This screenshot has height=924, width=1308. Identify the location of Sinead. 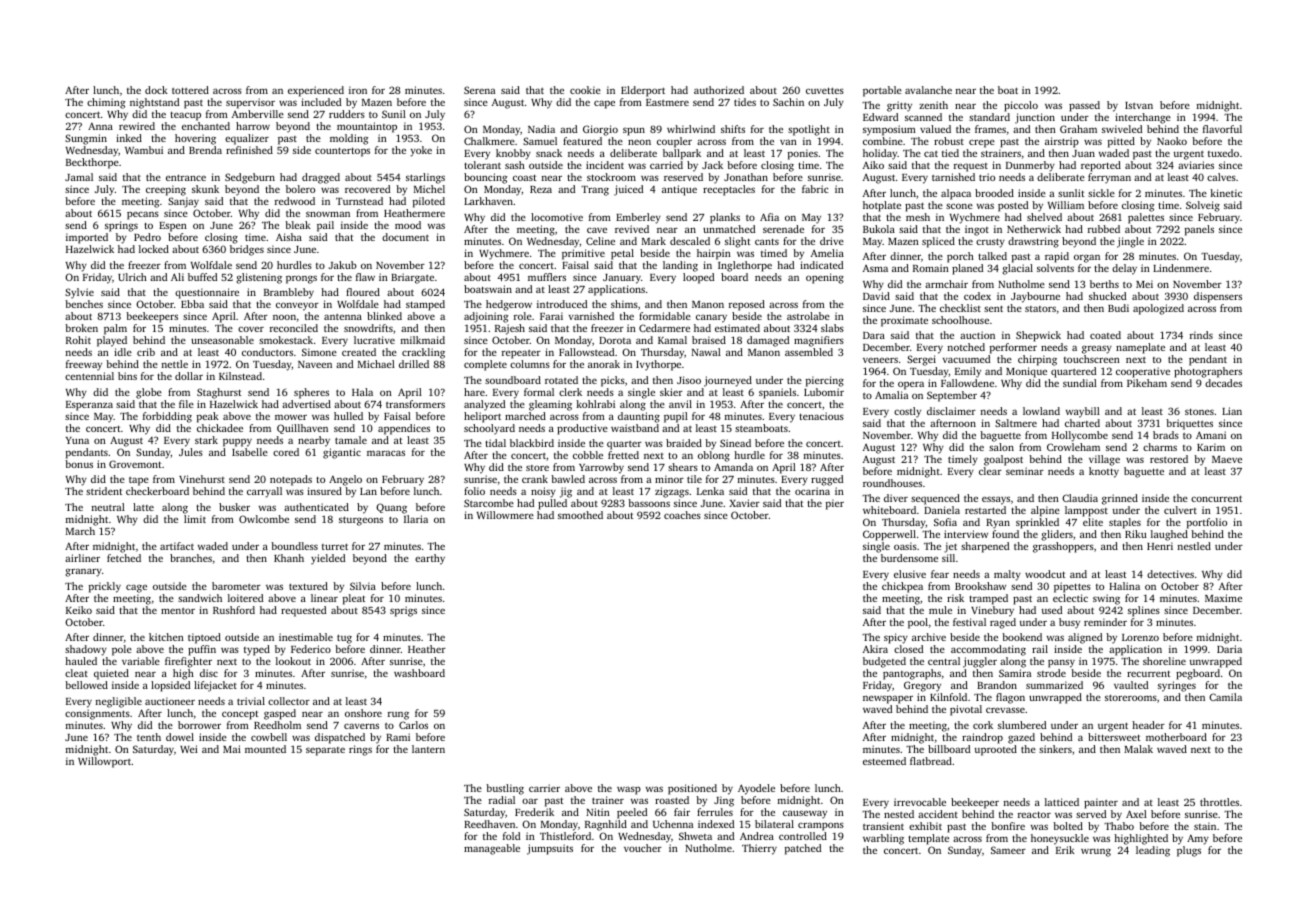
(735, 443).
